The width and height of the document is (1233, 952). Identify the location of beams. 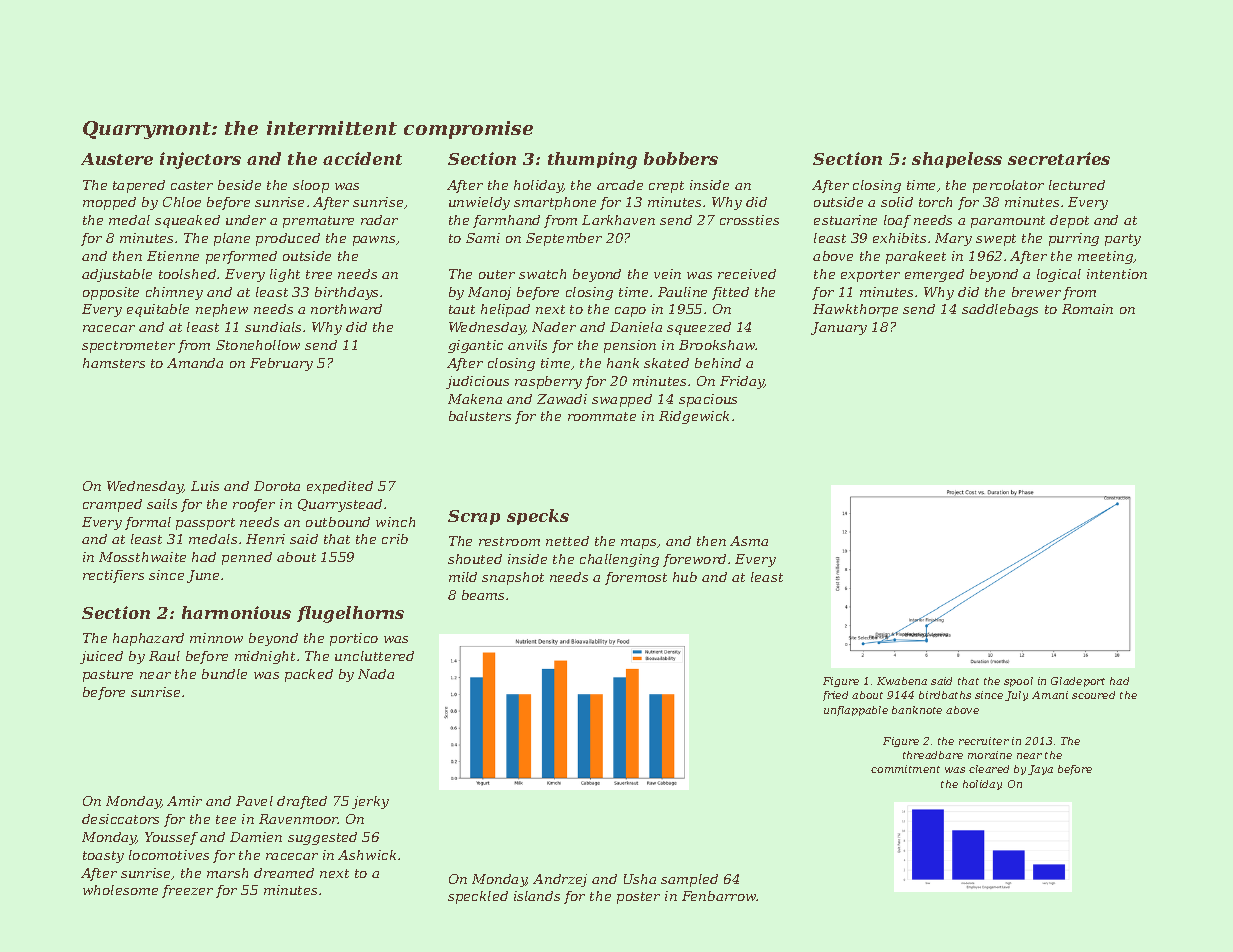
(483, 595).
